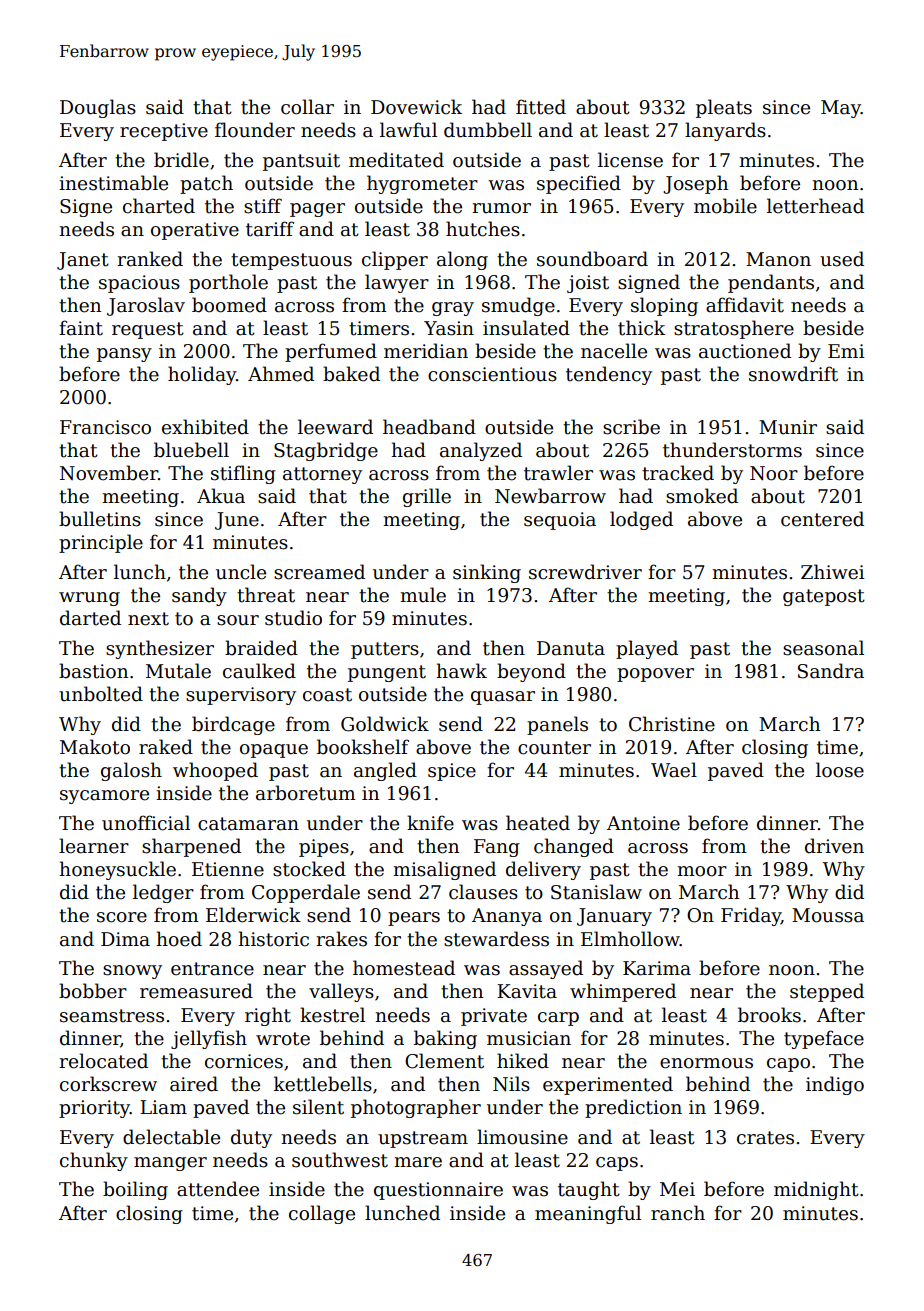 This document has height=1311, width=924. I want to click on historic, so click(273, 939).
